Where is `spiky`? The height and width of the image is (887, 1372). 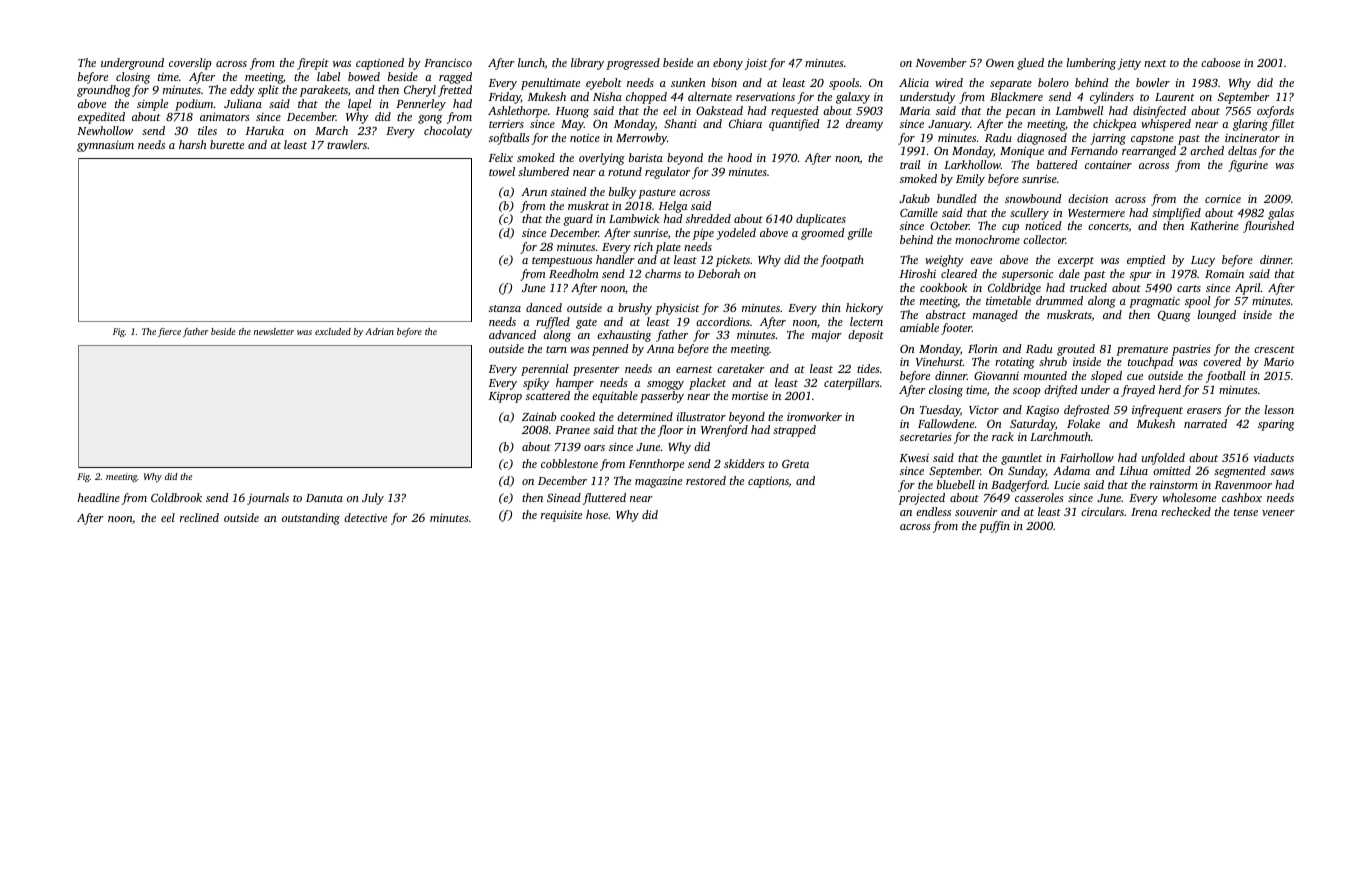
spiky is located at coordinates (536, 384).
